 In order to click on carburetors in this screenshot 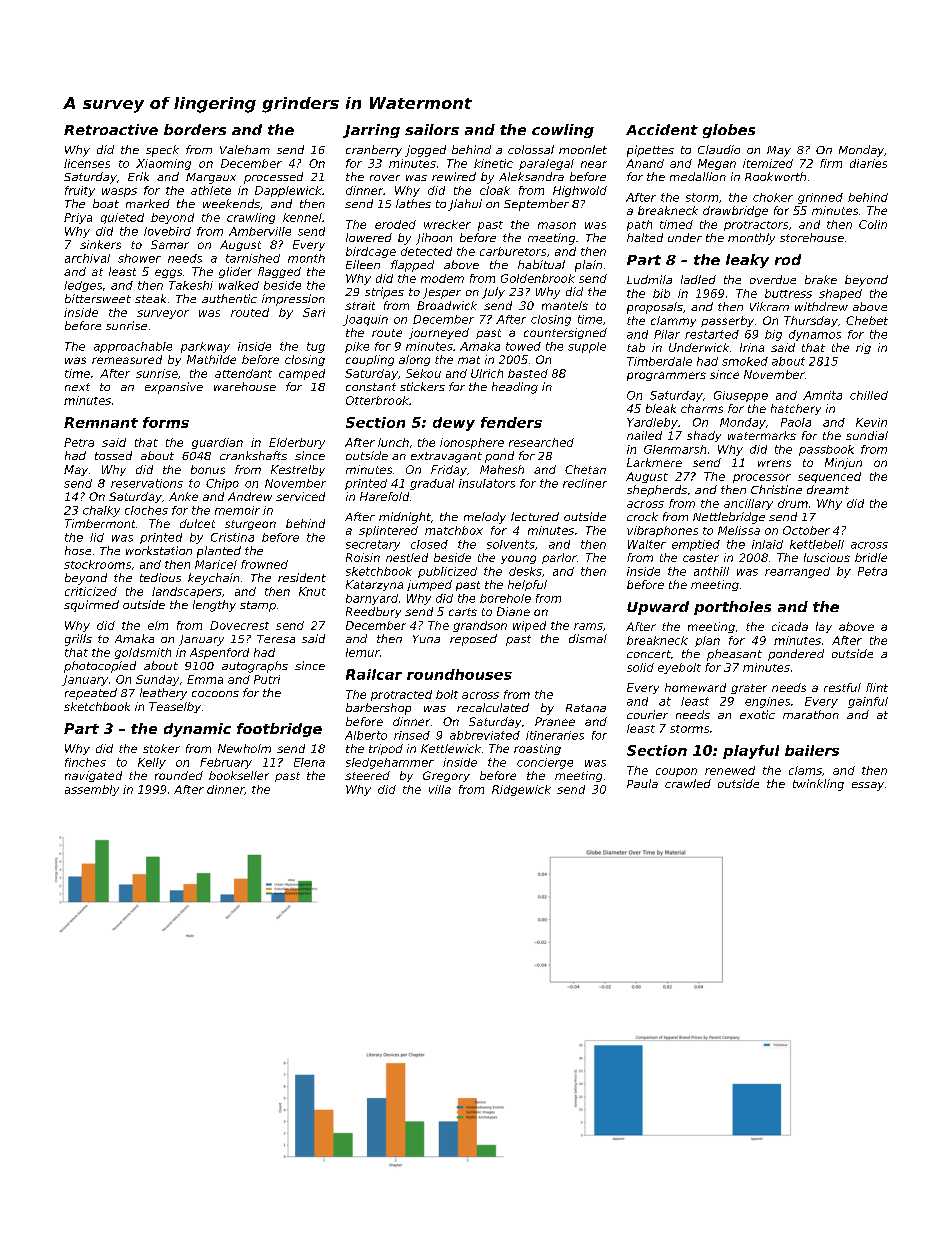, I will do `click(513, 251)`.
